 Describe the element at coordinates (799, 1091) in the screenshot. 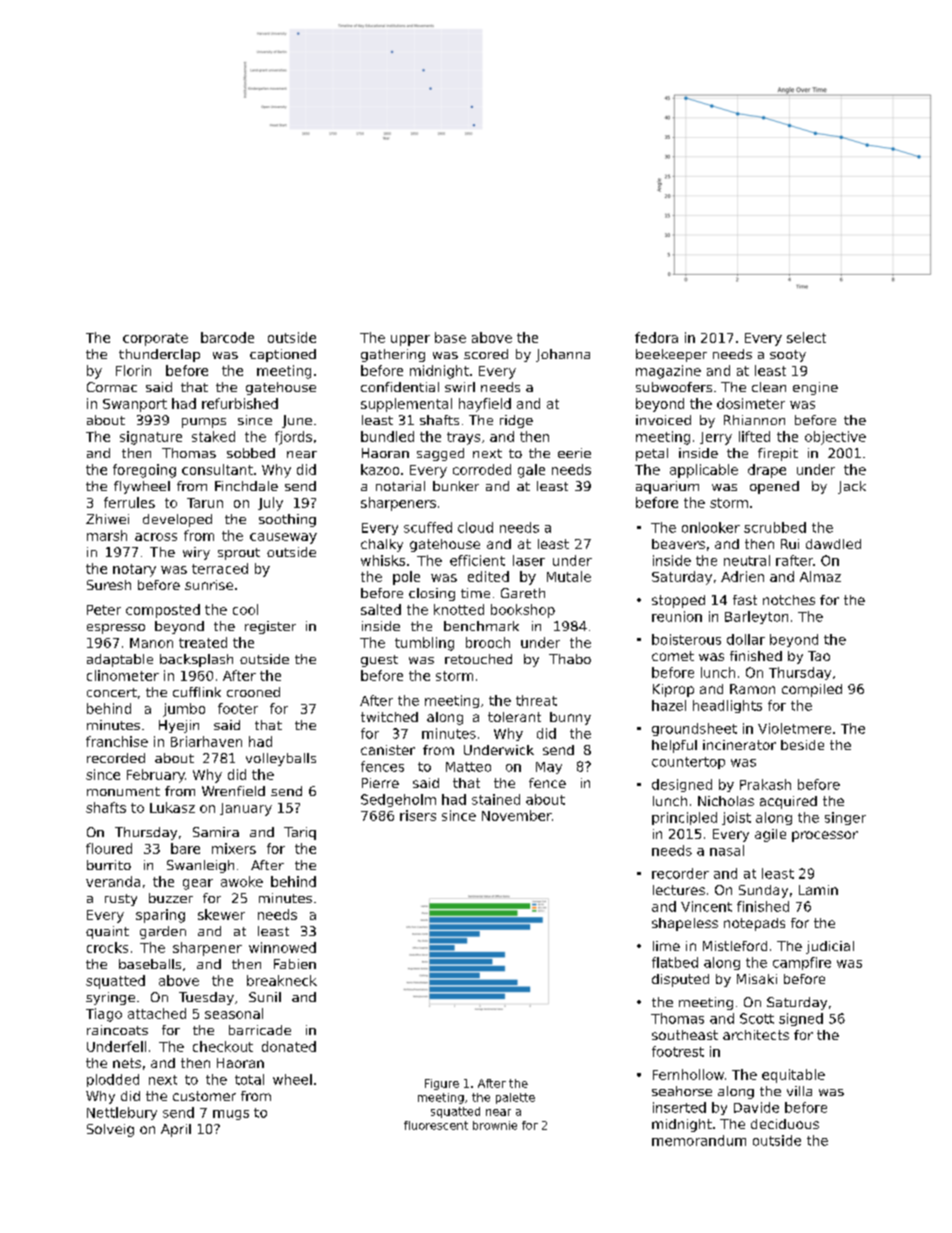

I see `villa` at that location.
